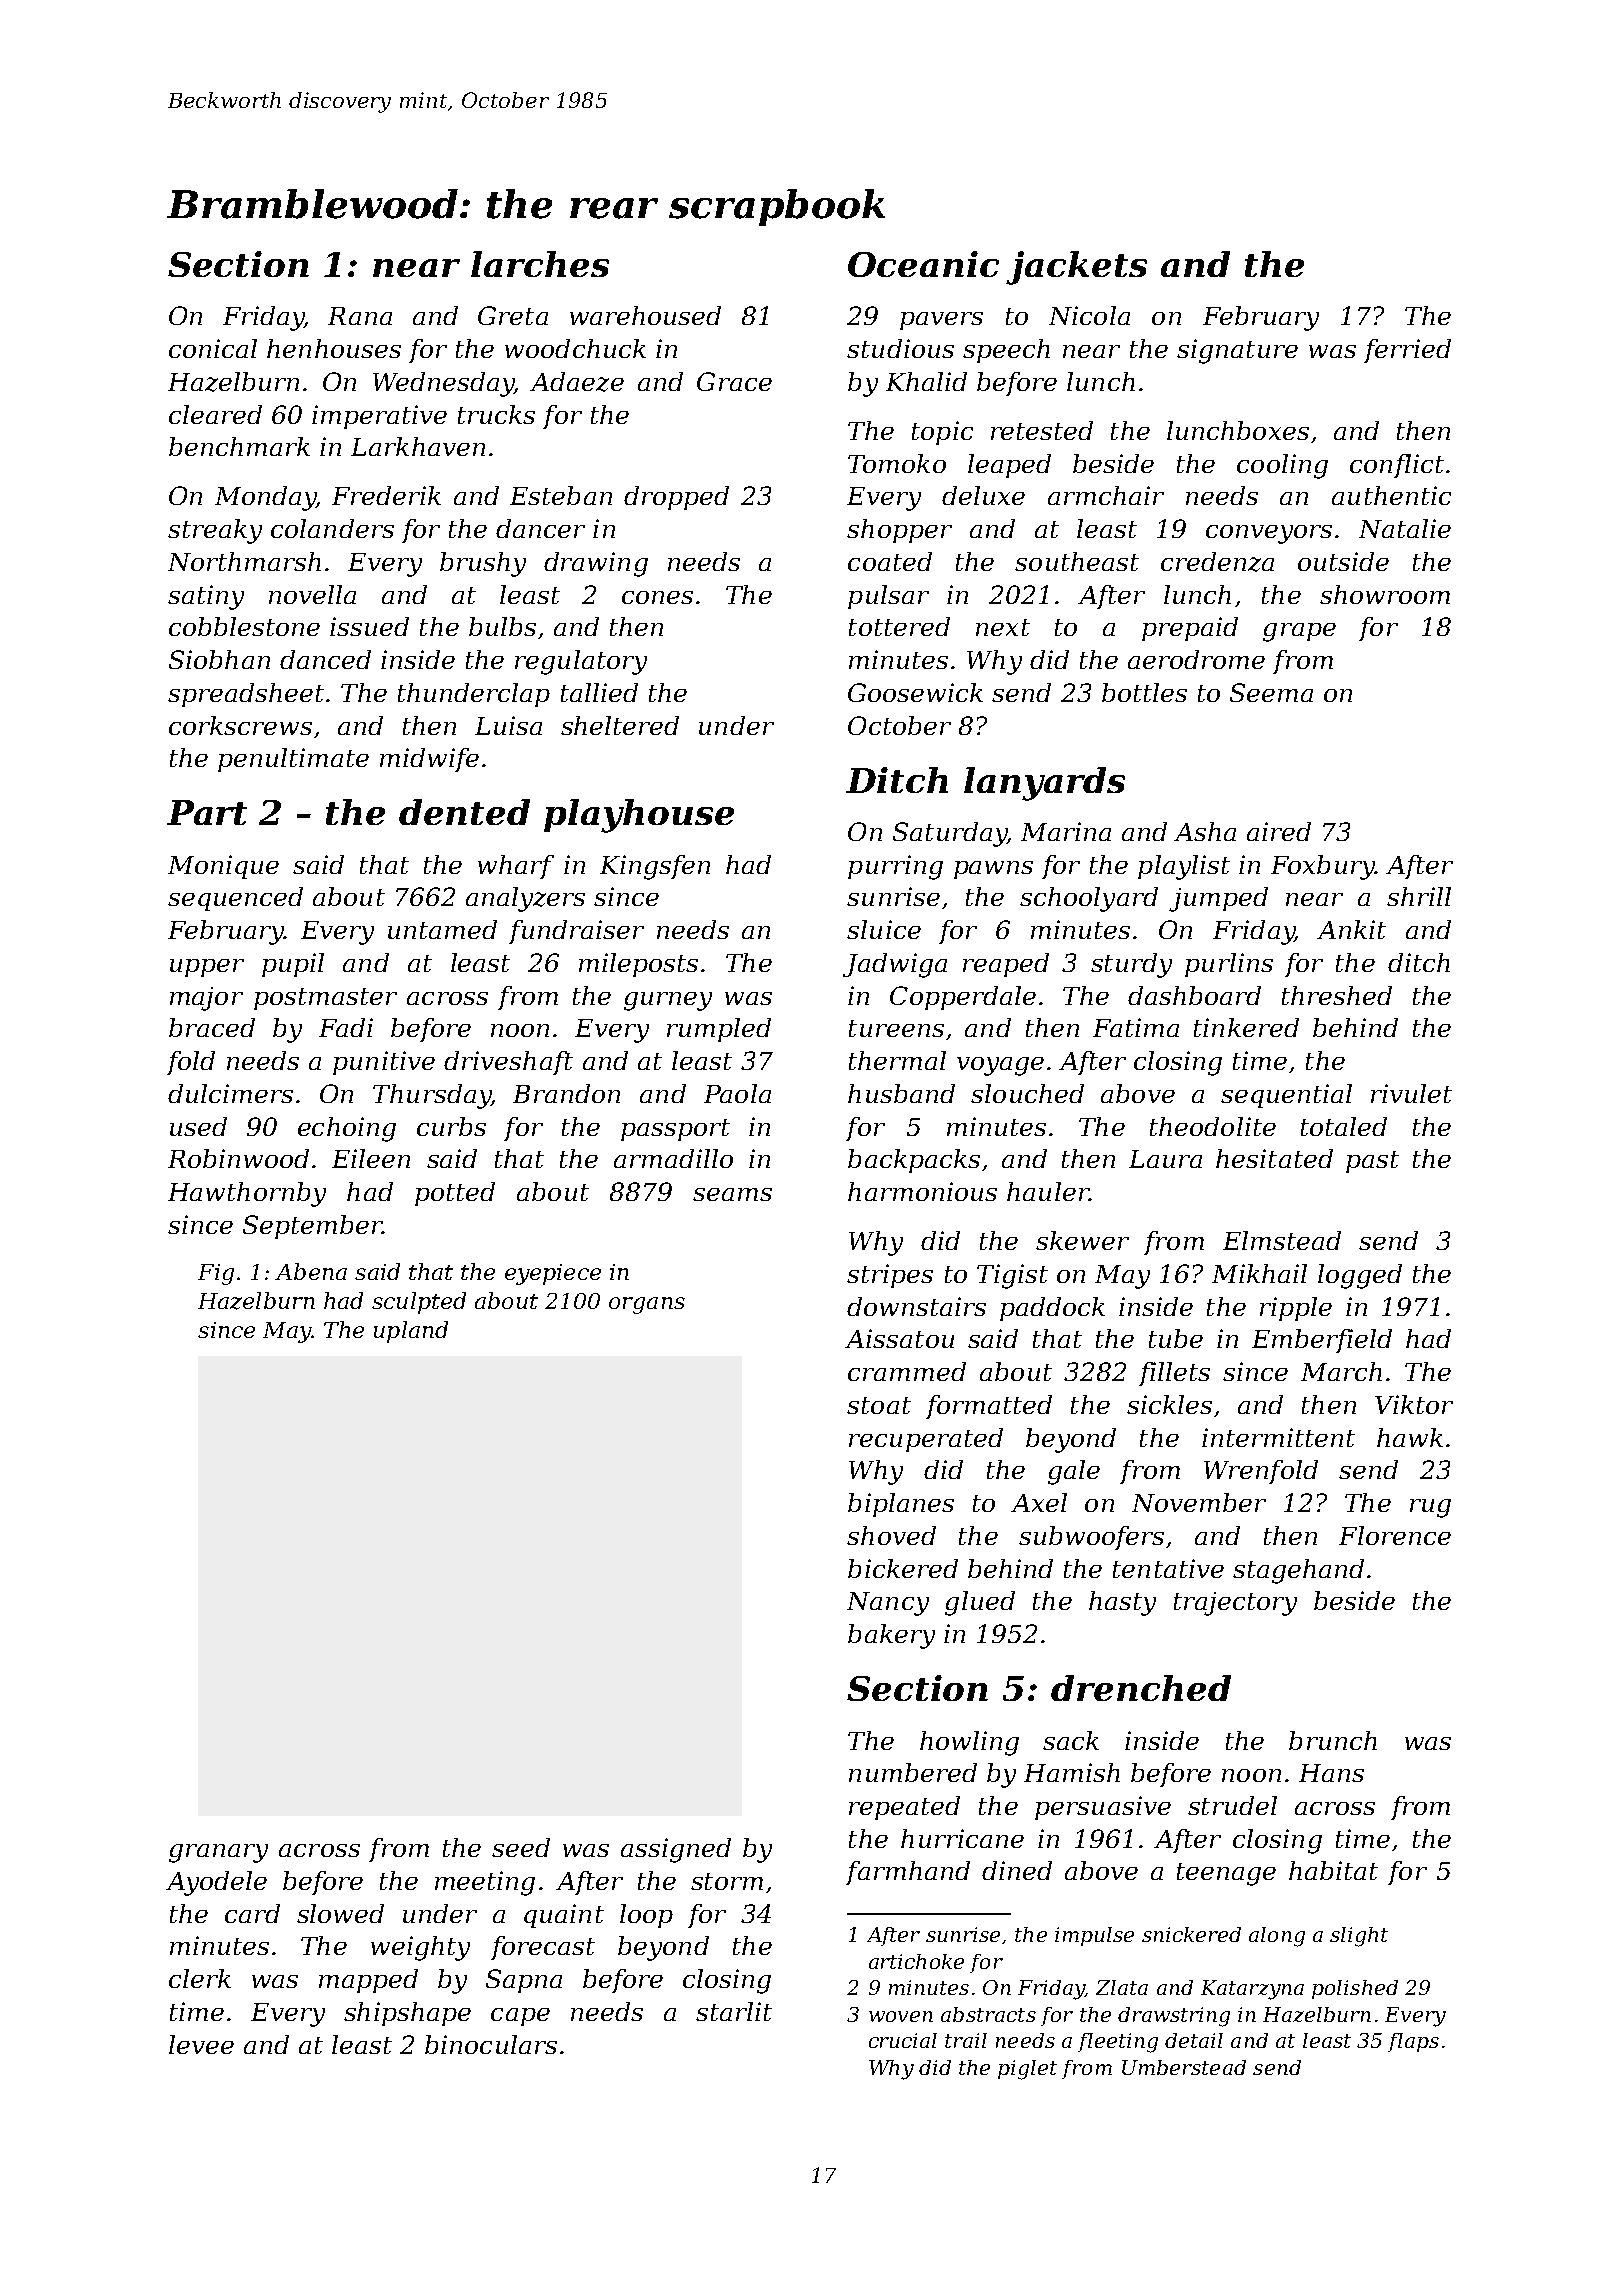 The image size is (1620, 2292). I want to click on organs, so click(647, 1305).
